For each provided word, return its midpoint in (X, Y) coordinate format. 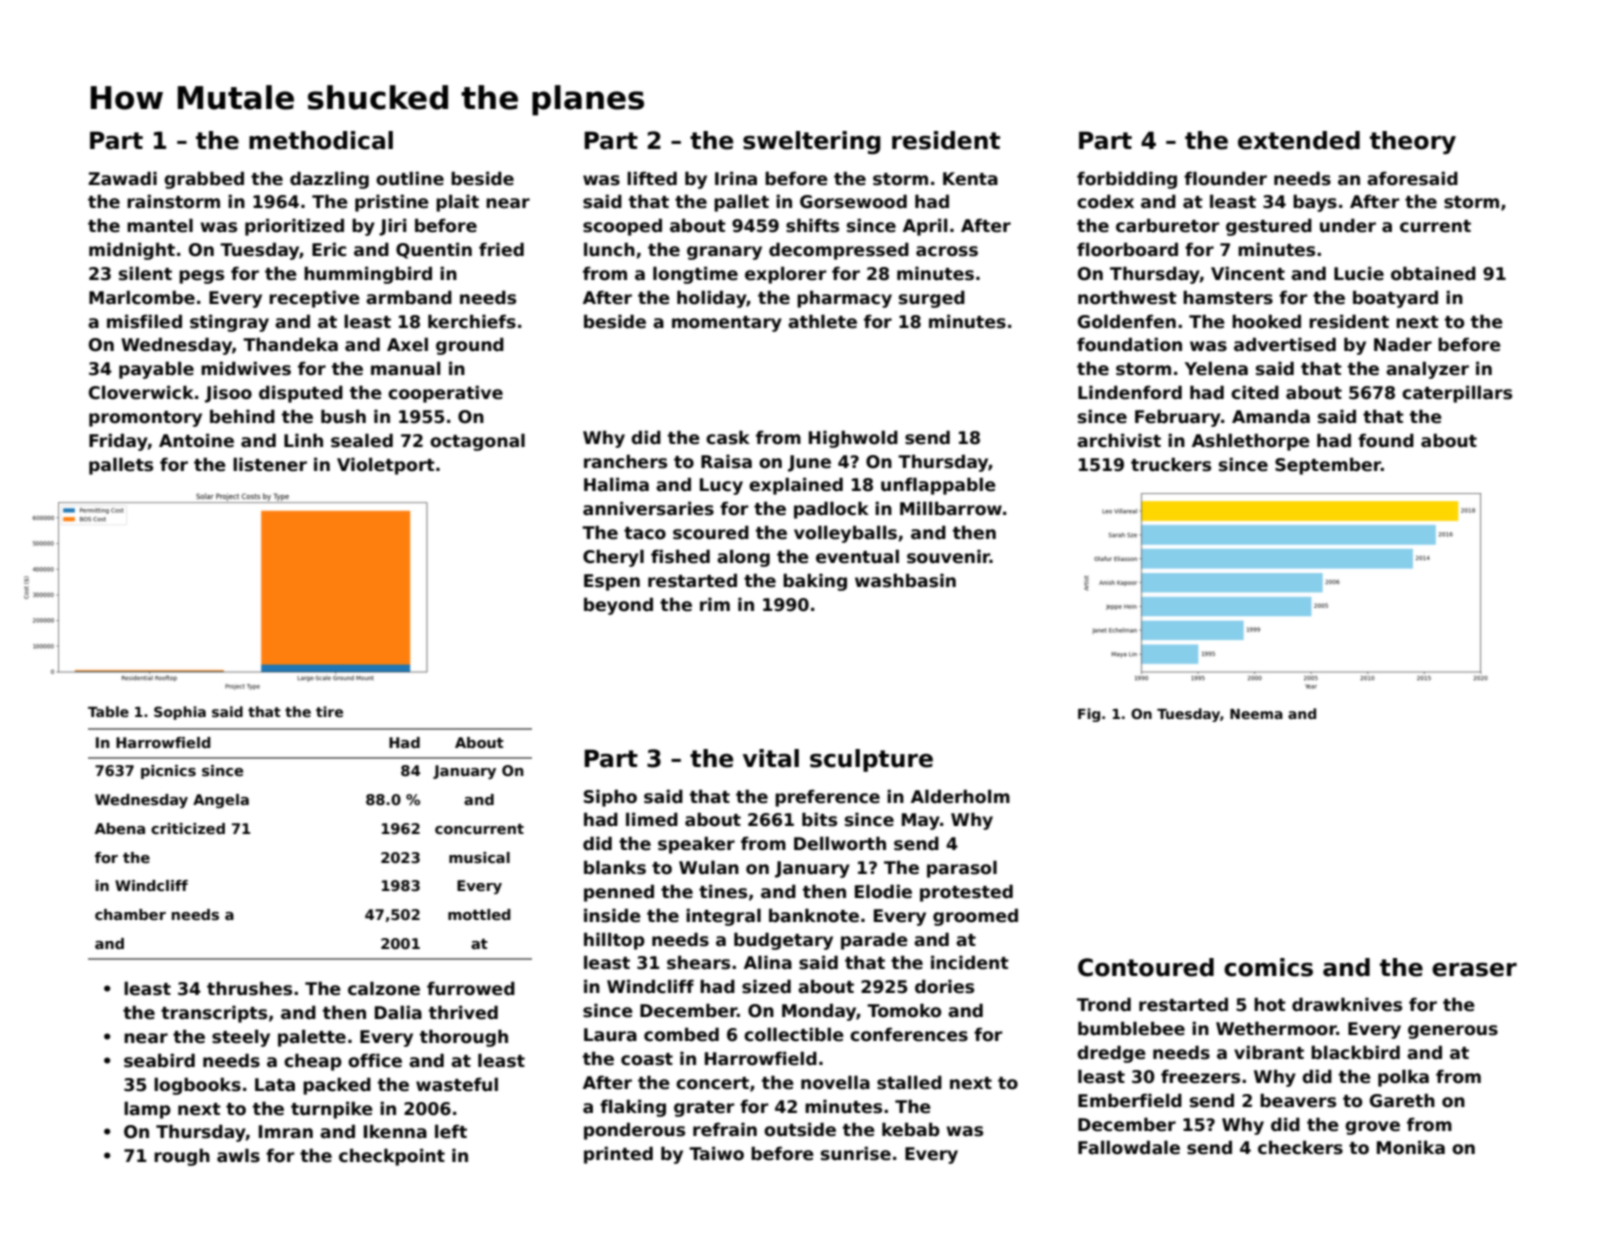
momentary (727, 324)
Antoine (196, 440)
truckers (1171, 464)
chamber (130, 914)
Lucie (1359, 273)
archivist (1119, 440)
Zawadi (122, 178)
